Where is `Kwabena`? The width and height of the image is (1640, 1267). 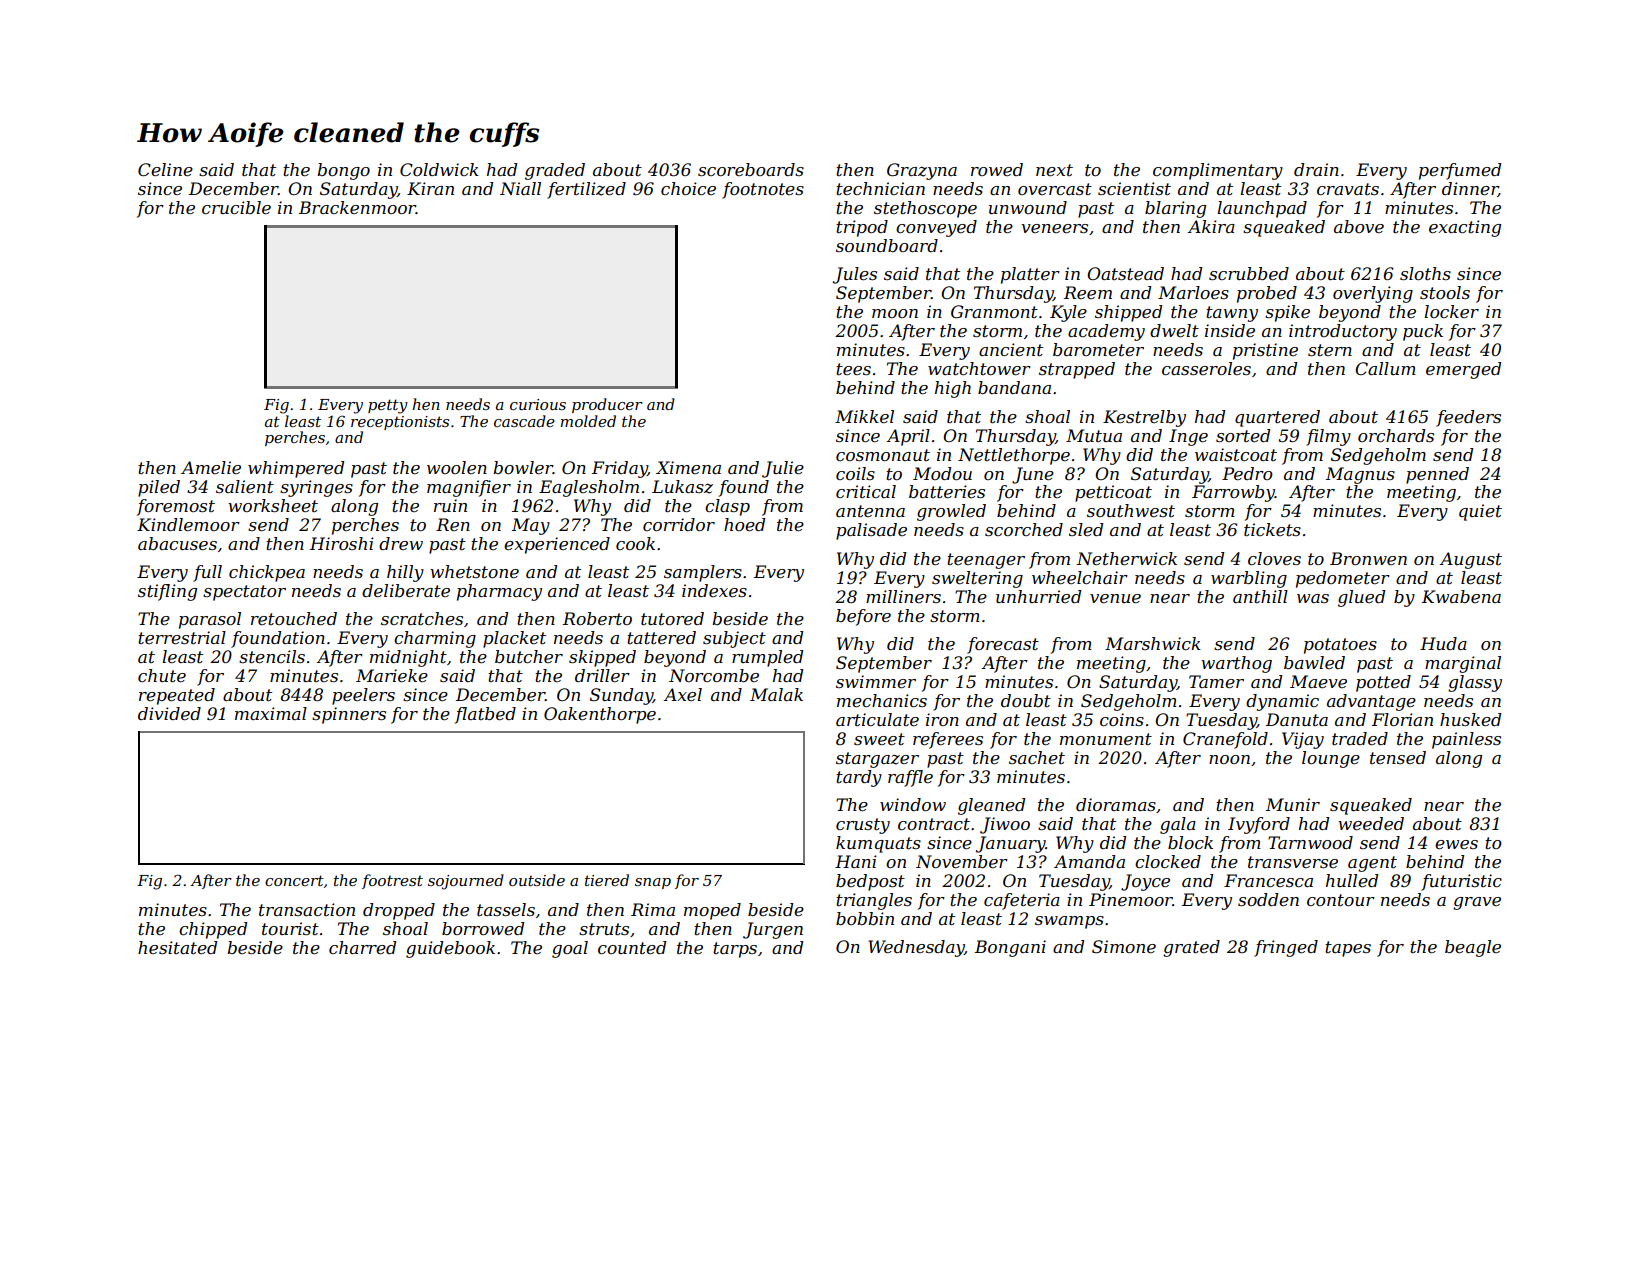 Kwabena is located at coordinates (1461, 596).
